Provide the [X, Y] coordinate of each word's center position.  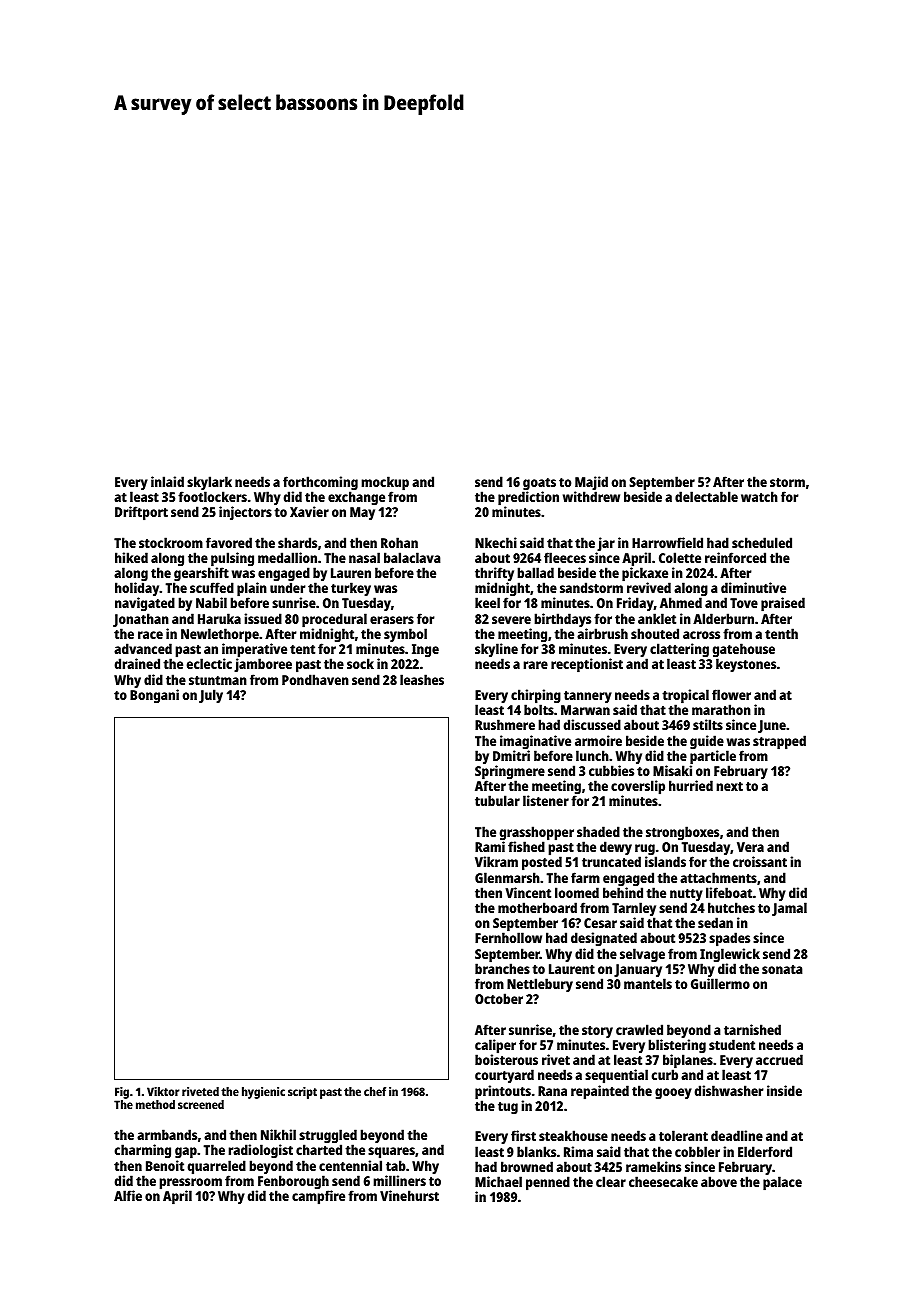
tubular [497, 800]
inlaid [167, 481]
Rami [490, 846]
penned [548, 1183]
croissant [760, 862]
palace [782, 1183]
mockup [385, 483]
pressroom [190, 1184]
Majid [591, 483]
